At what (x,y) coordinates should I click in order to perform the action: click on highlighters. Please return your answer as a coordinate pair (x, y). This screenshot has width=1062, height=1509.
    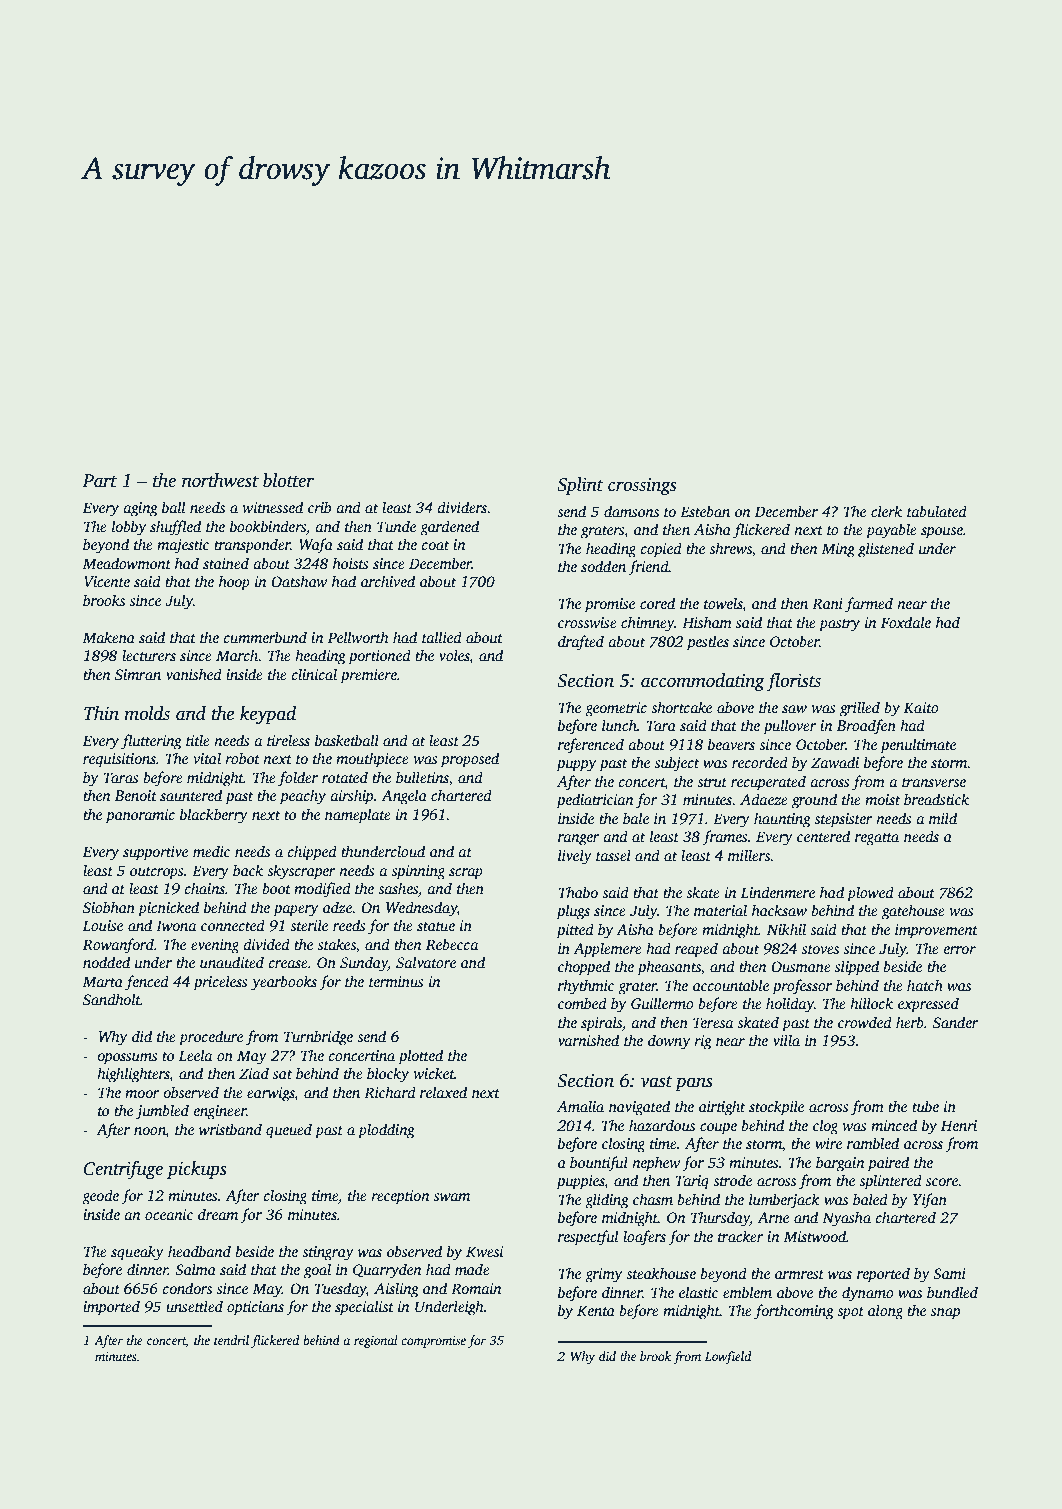
    Looking at the image, I should click on (133, 1075).
